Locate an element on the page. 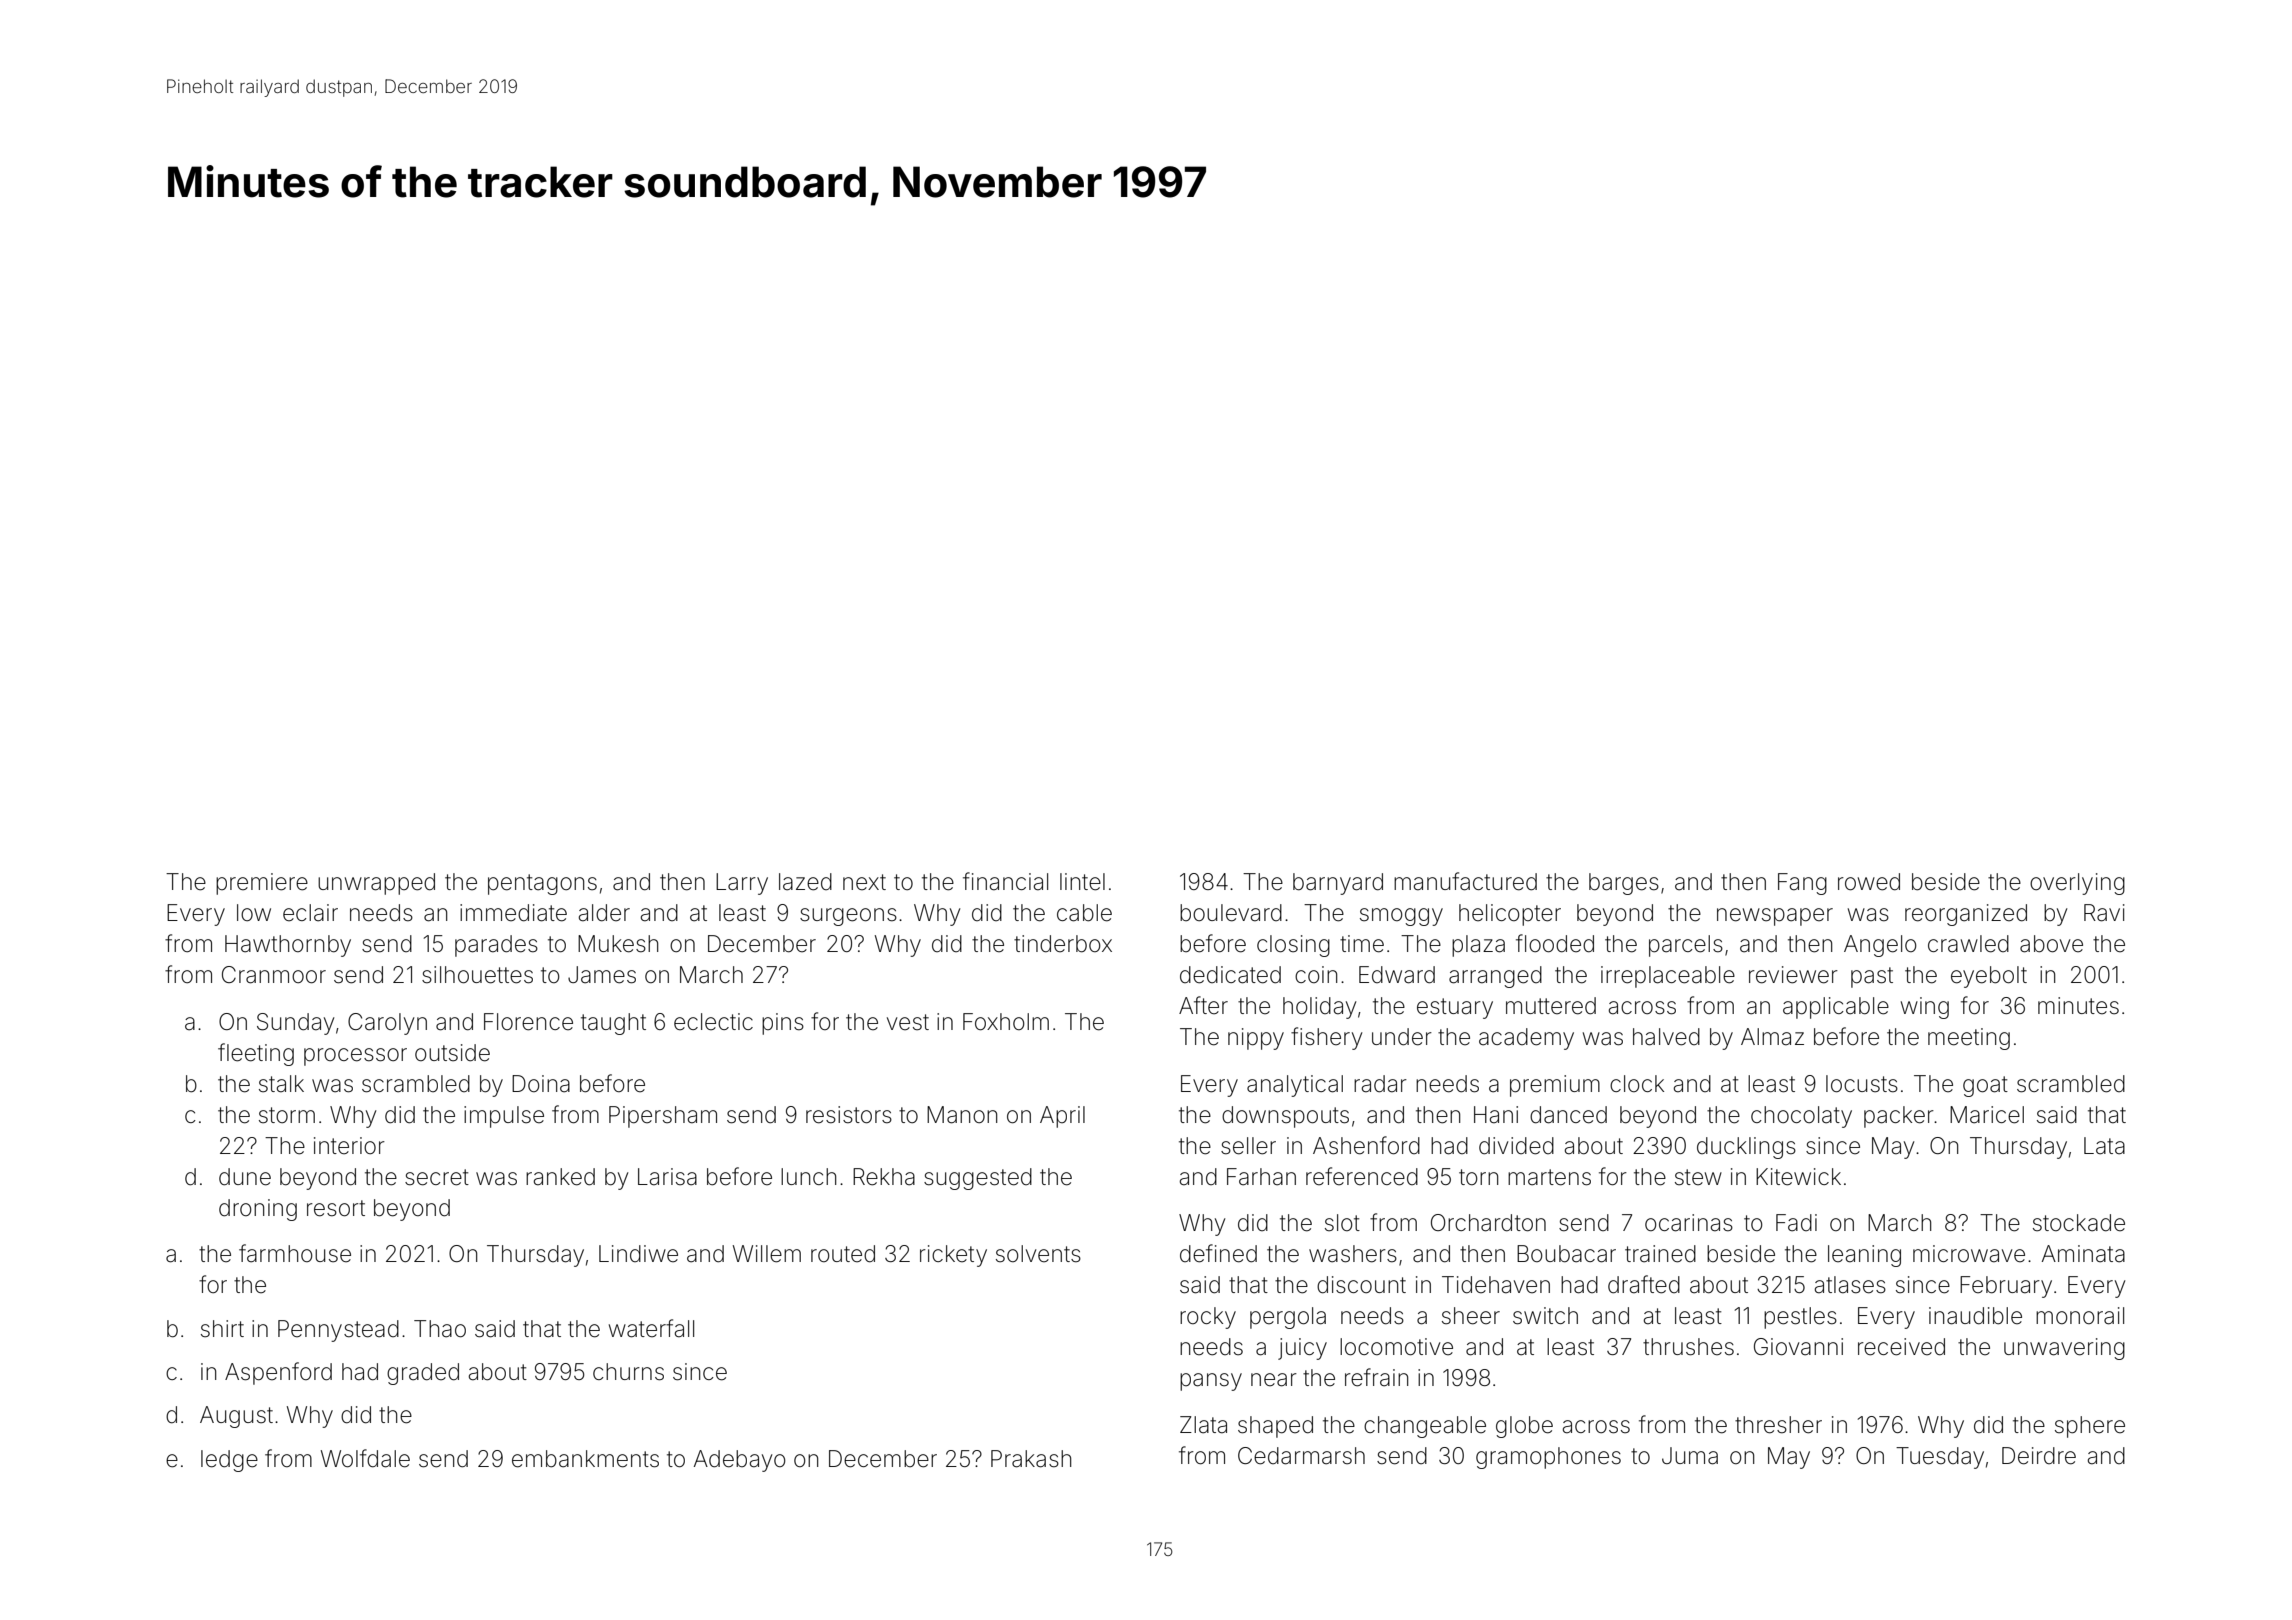  lintel is located at coordinates (1082, 882).
